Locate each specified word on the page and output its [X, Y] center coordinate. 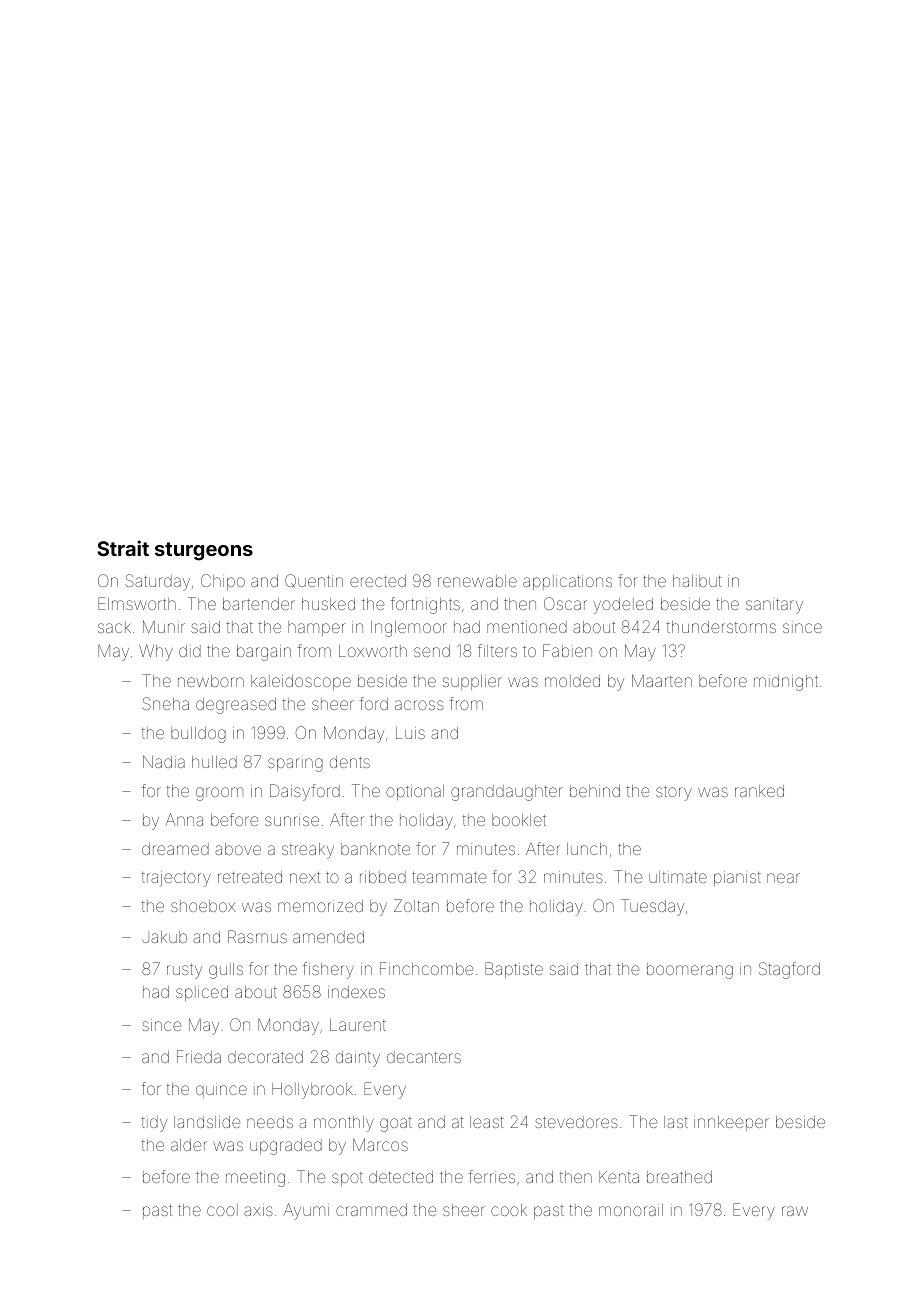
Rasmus [257, 936]
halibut [697, 581]
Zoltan [416, 905]
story [674, 793]
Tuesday [652, 907]
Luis [410, 733]
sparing [295, 765]
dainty [358, 1059]
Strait [123, 548]
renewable [477, 581]
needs [270, 1122]
